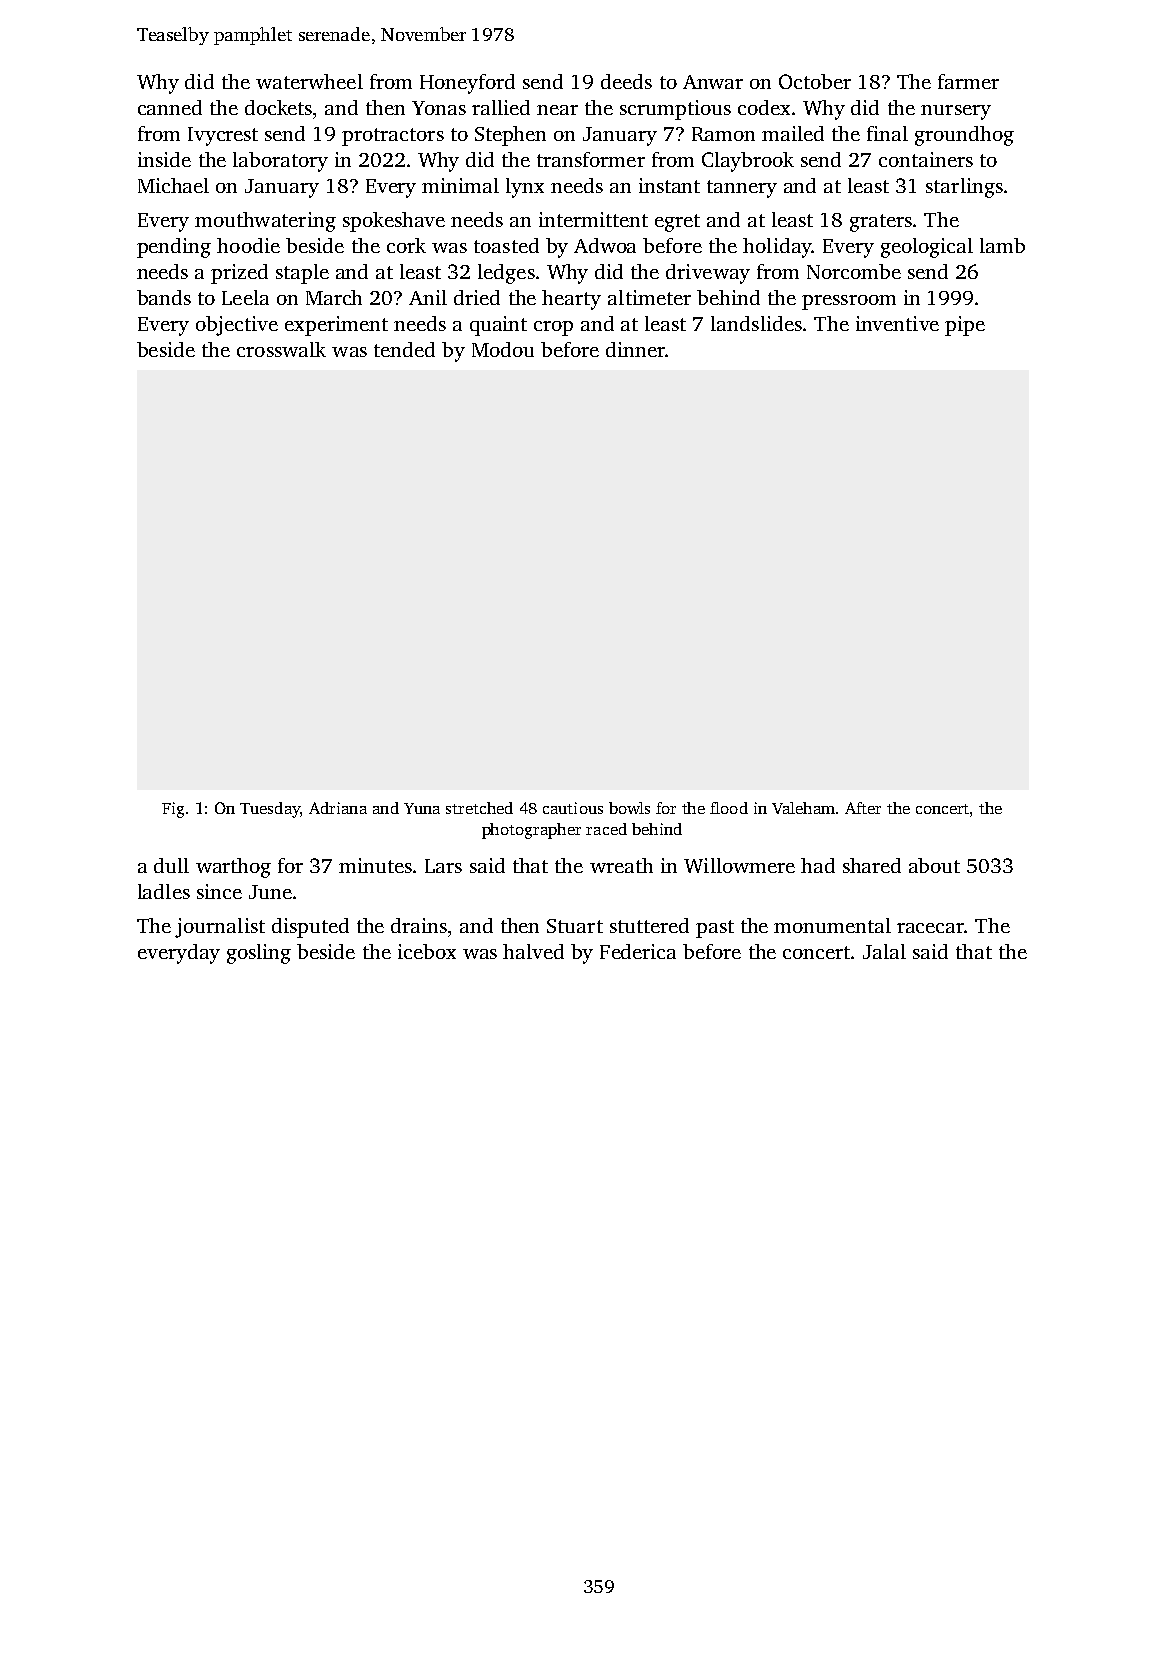  I want to click on warthog, so click(233, 868).
